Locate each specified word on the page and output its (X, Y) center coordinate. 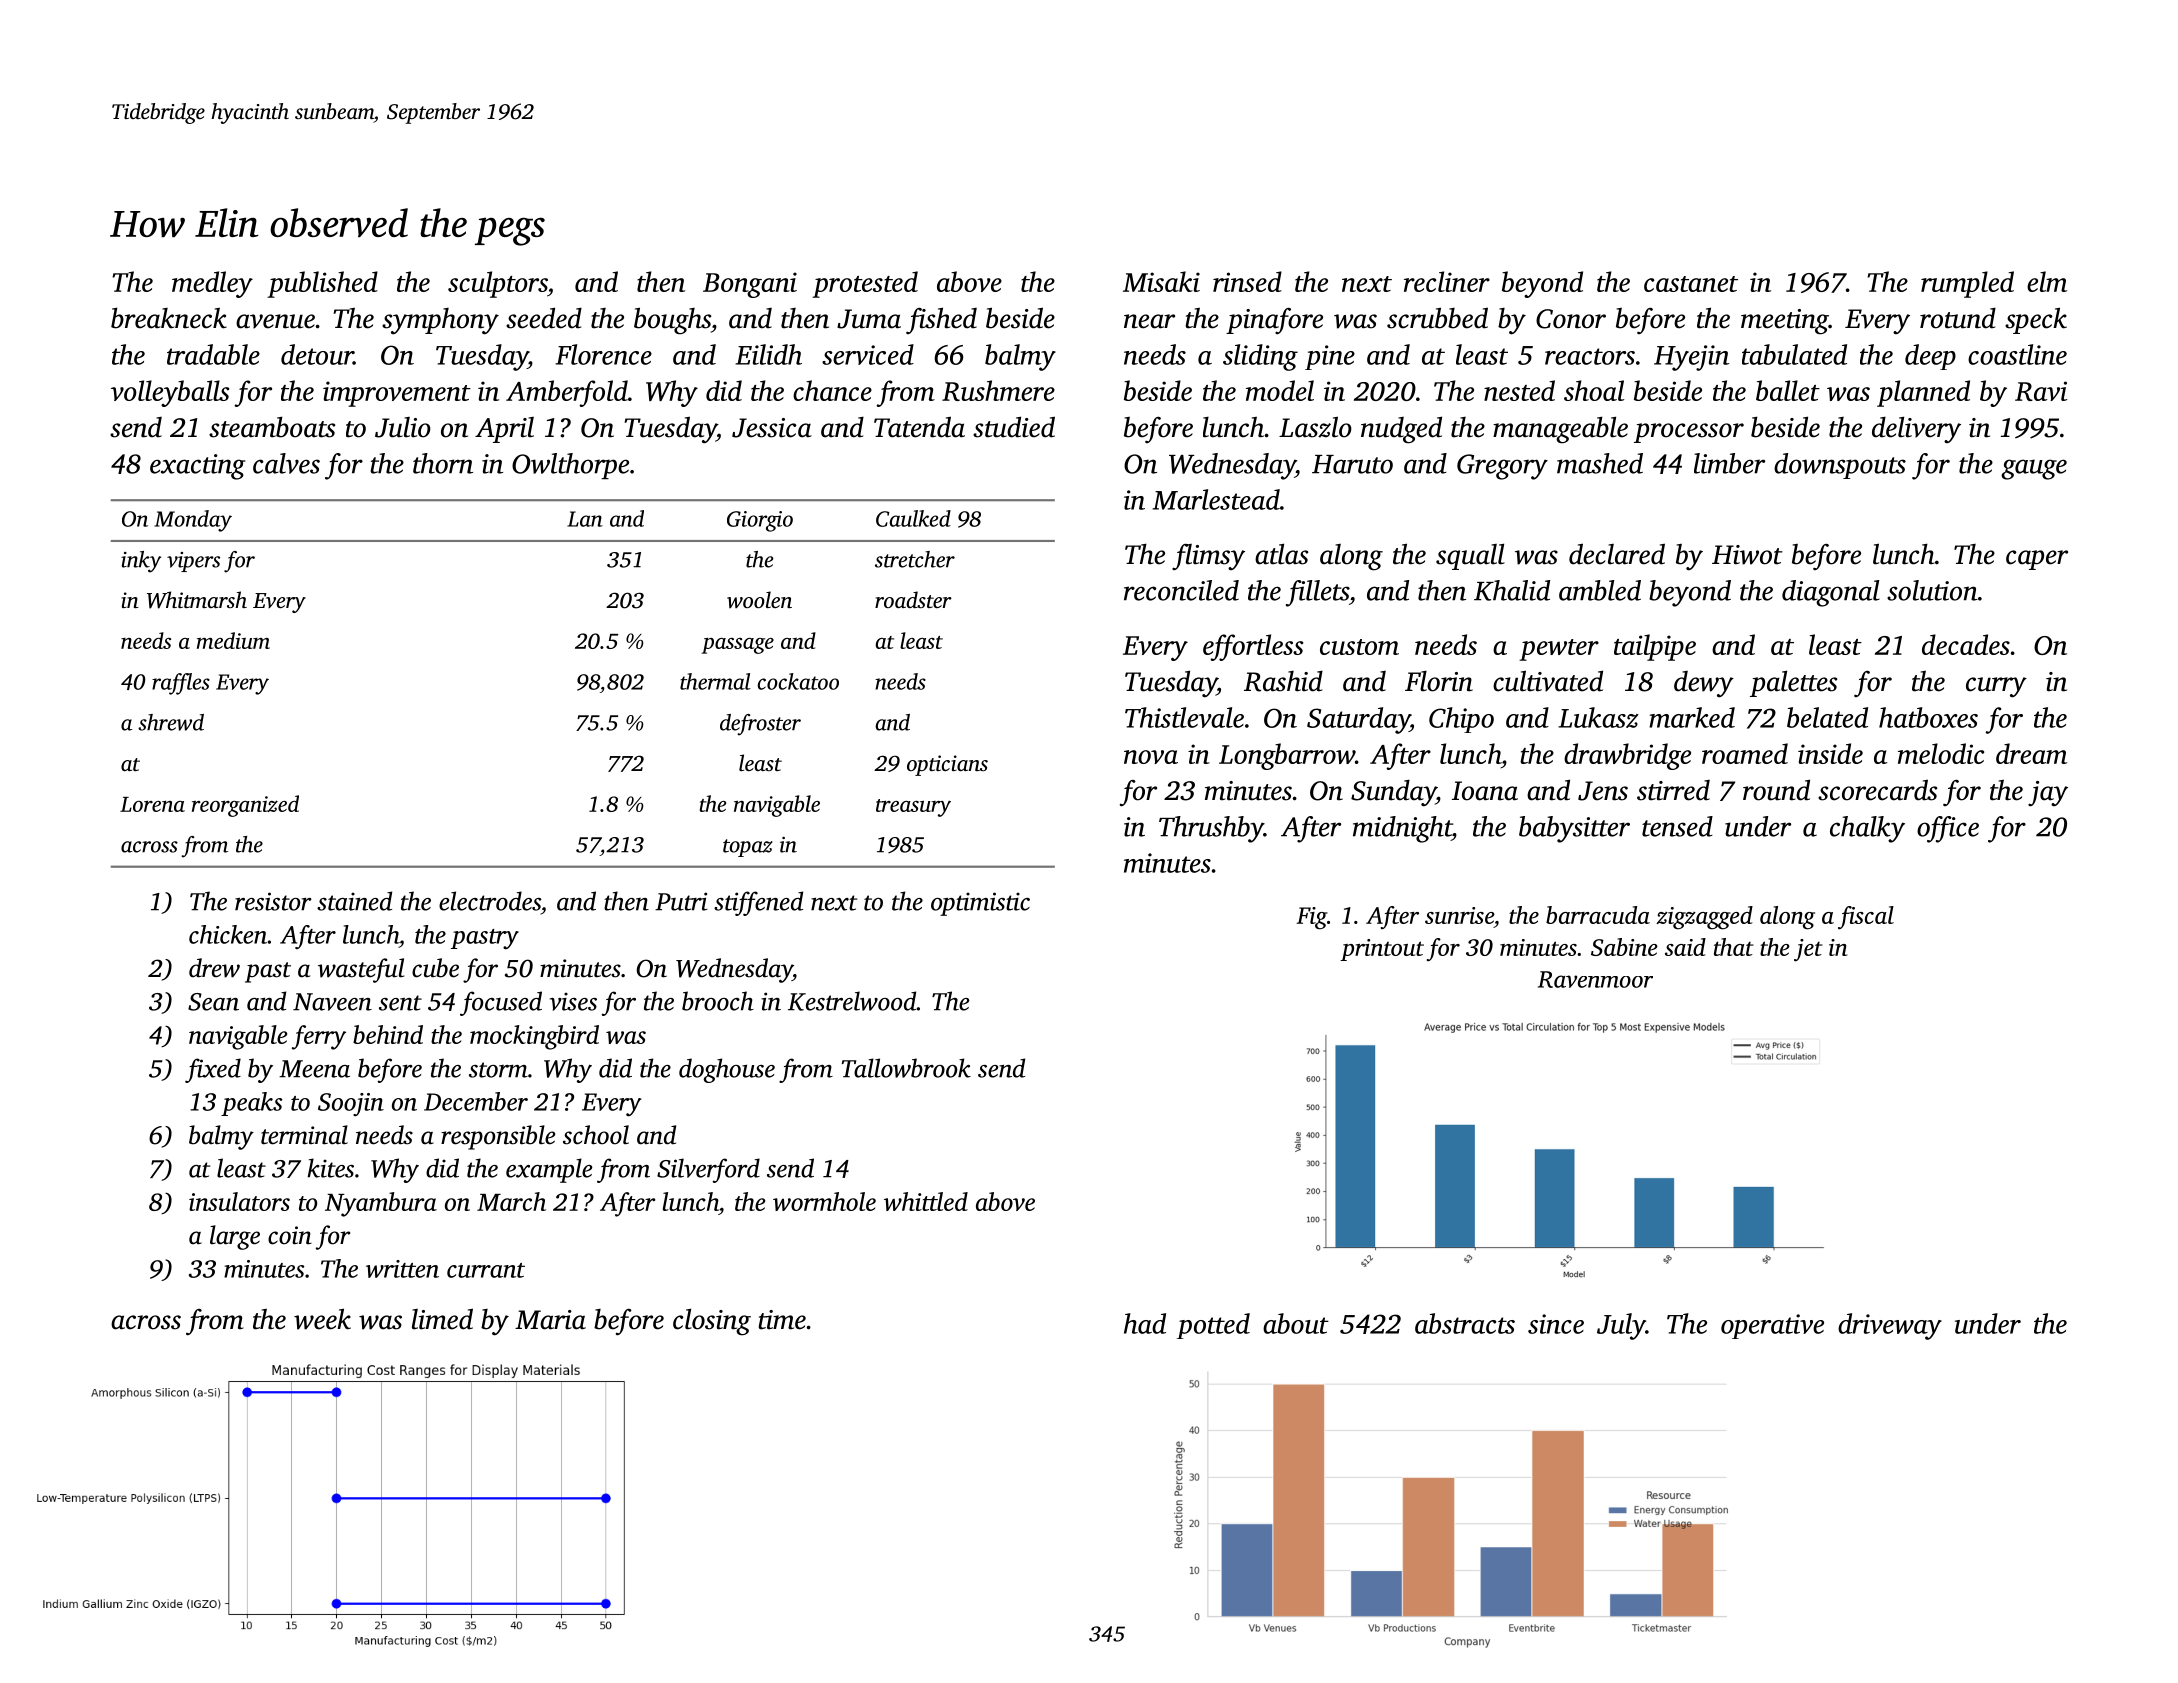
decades (1966, 644)
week (322, 1319)
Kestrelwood (852, 1001)
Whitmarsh (197, 600)
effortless (1253, 647)
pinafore (1274, 321)
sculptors (498, 284)
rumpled (1967, 284)
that (1734, 947)
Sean (213, 1002)
